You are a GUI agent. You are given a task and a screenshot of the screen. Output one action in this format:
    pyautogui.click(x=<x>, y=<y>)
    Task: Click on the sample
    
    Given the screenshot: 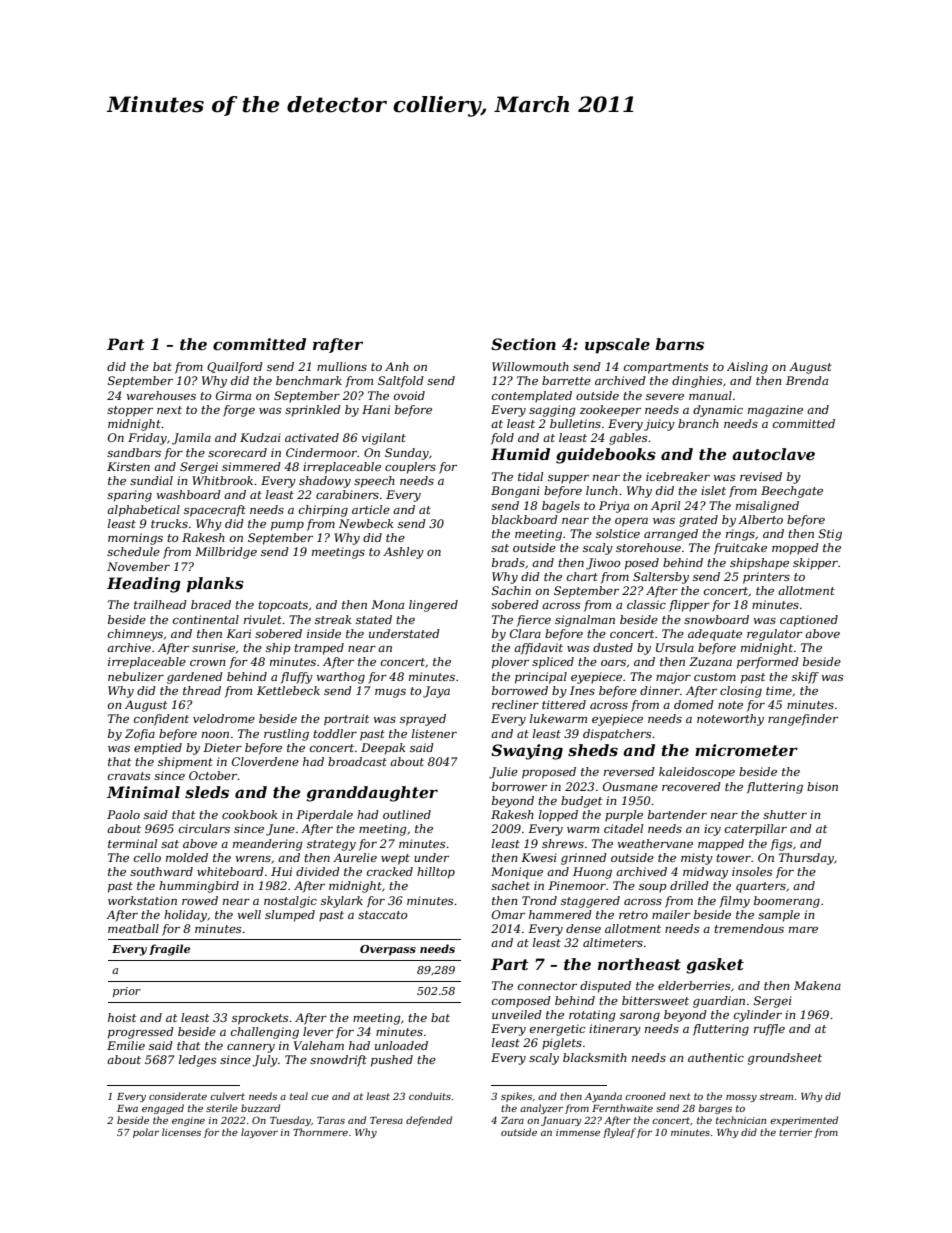 What is the action you would take?
    pyautogui.click(x=779, y=916)
